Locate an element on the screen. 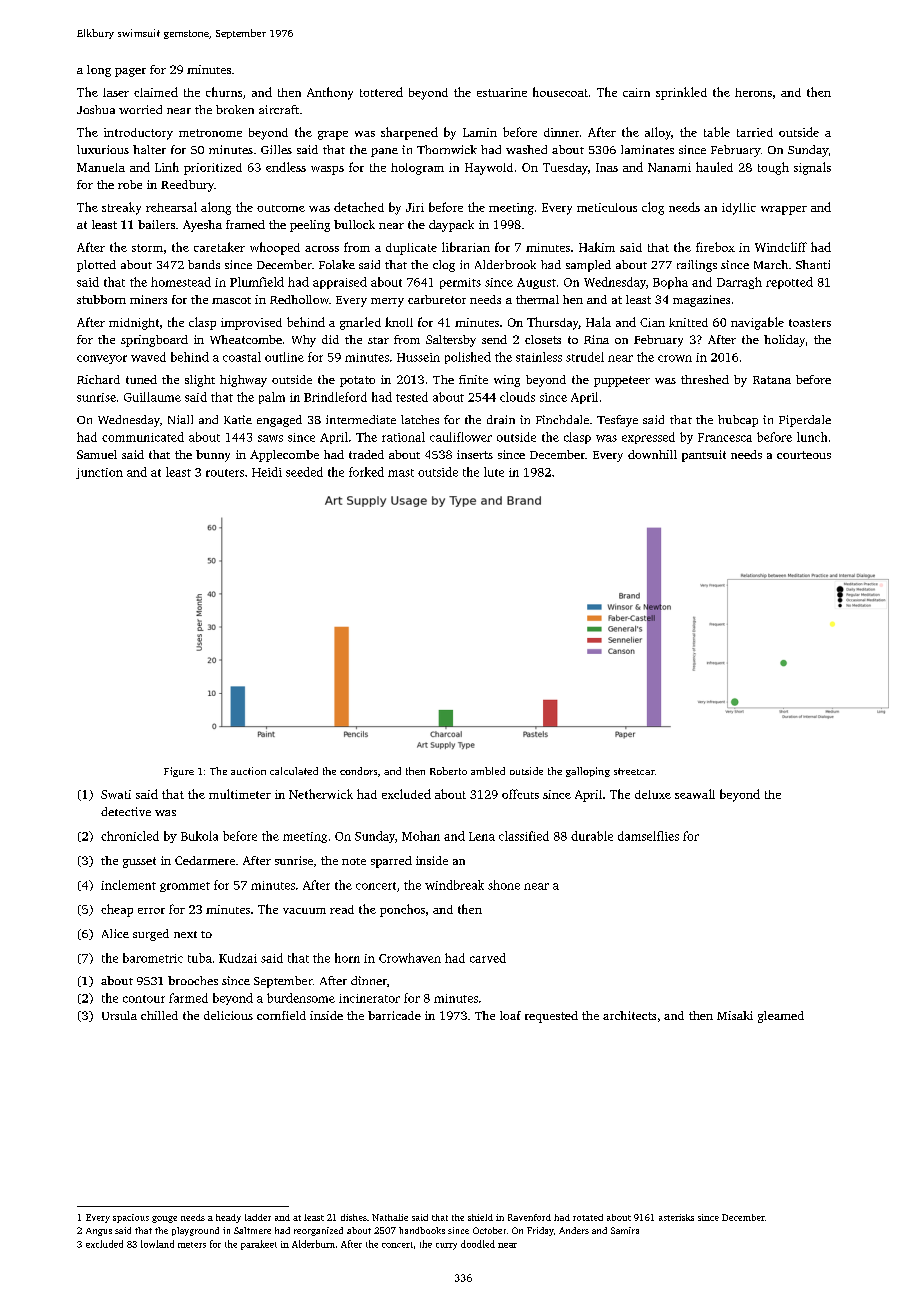 The image size is (908, 1316). Rina is located at coordinates (596, 339).
